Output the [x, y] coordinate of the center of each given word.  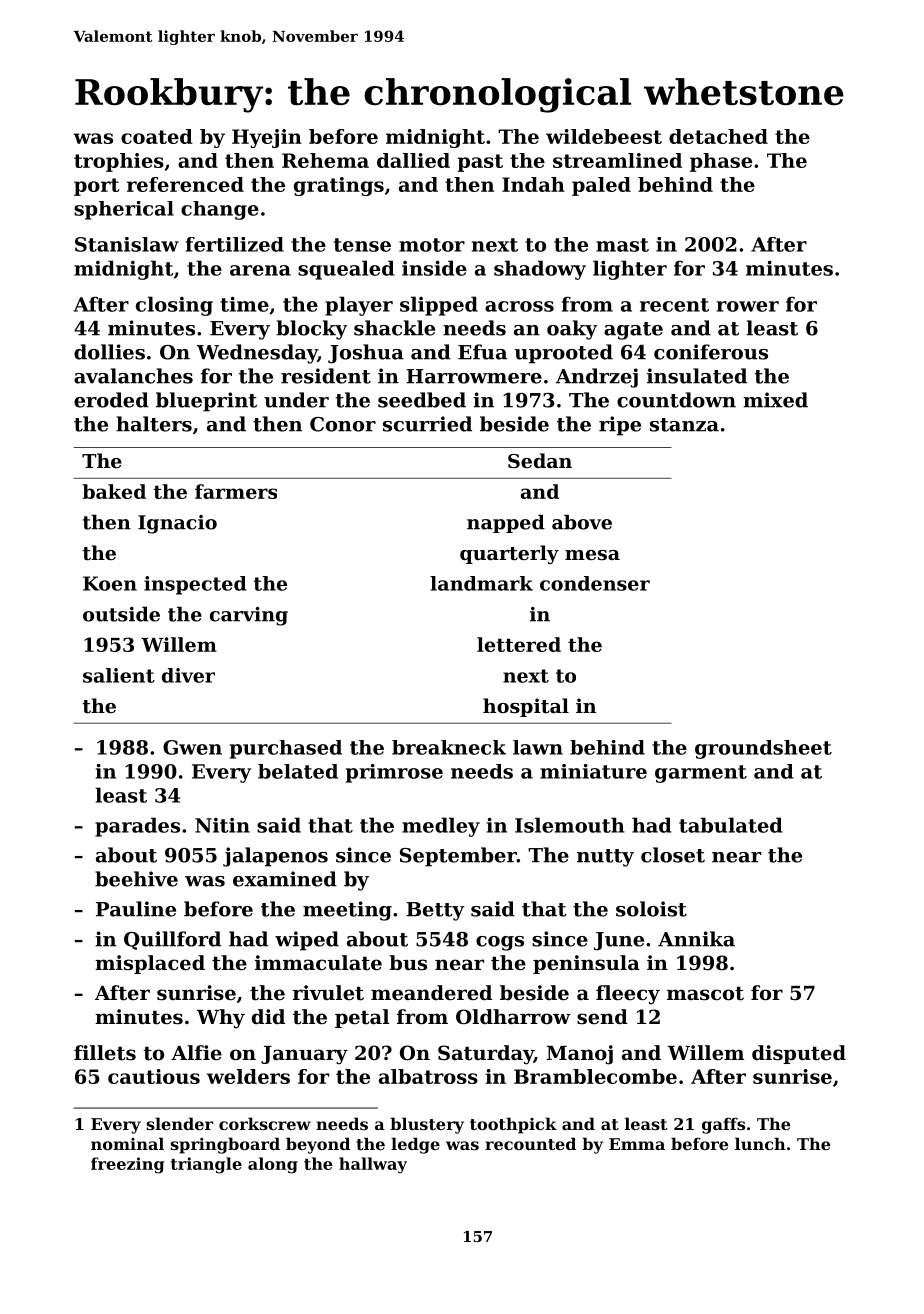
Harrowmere [474, 376]
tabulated [731, 825]
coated [157, 136]
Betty [435, 911]
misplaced [150, 964]
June [619, 941]
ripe [620, 426]
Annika [696, 939]
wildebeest [604, 136]
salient [119, 675]
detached [718, 136]
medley [441, 827]
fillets [105, 1053]
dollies [109, 352]
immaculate [318, 963]
